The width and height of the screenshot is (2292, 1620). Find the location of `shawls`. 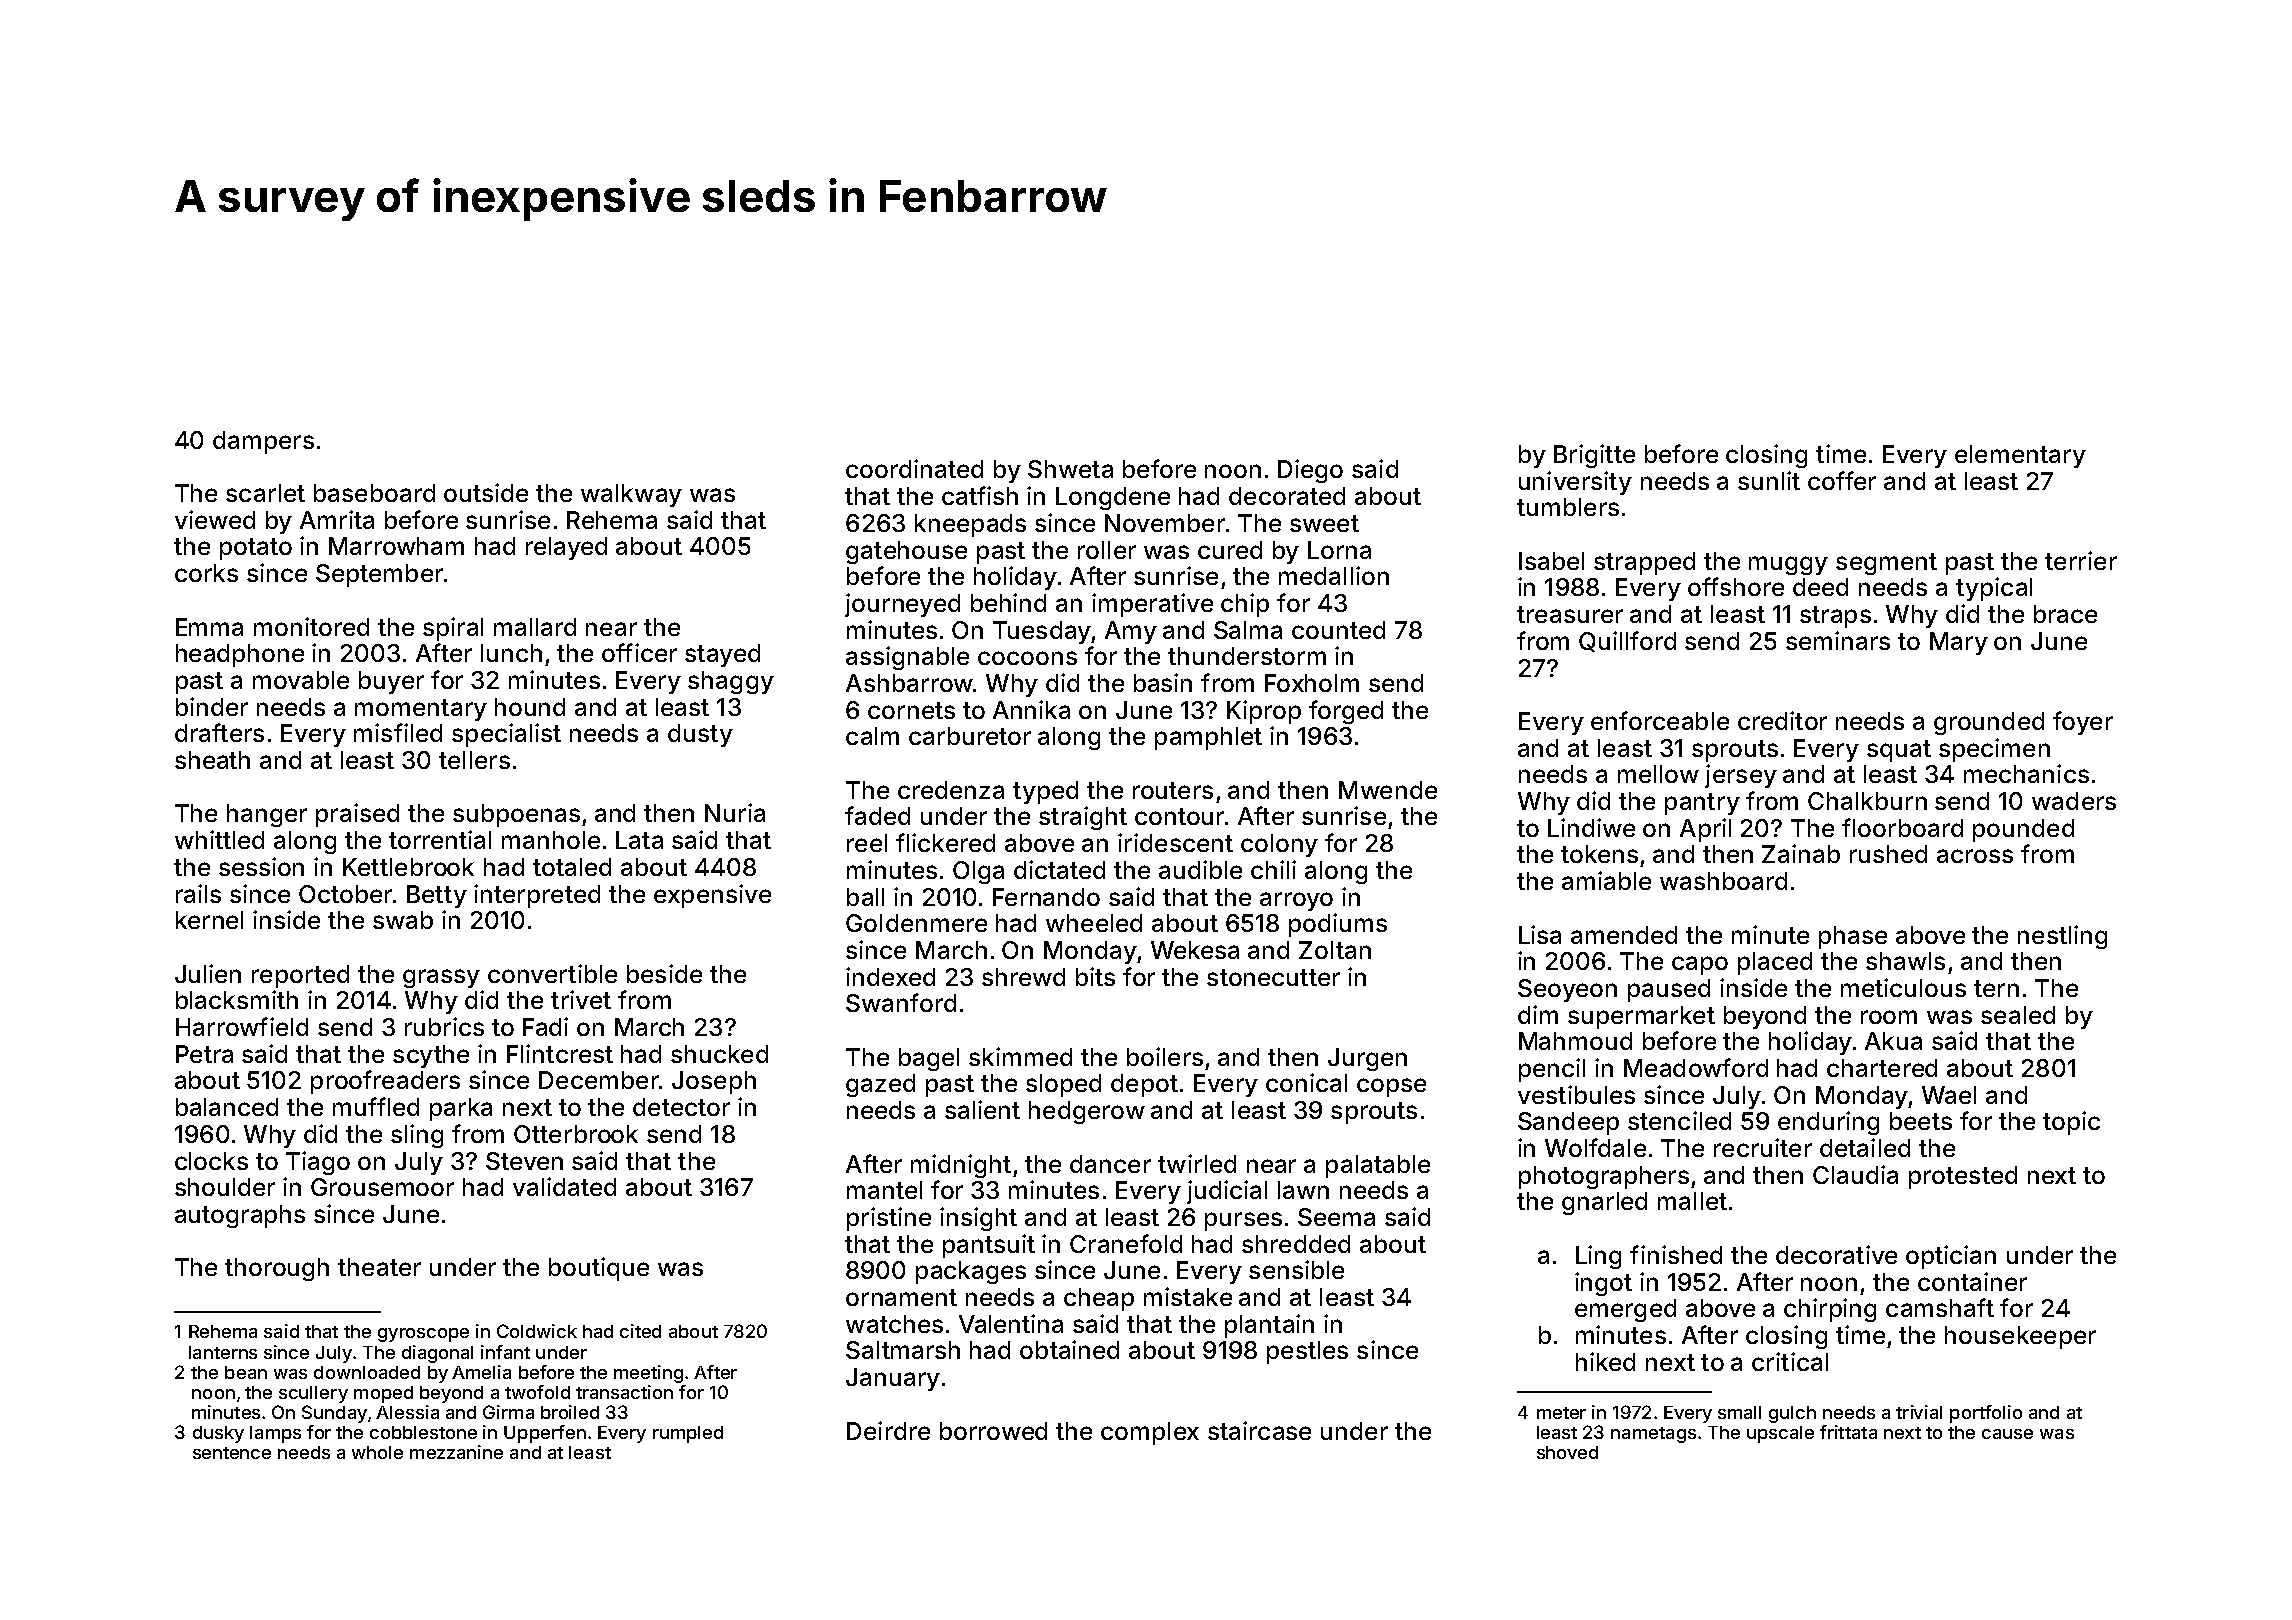

shawls is located at coordinates (1905, 961).
